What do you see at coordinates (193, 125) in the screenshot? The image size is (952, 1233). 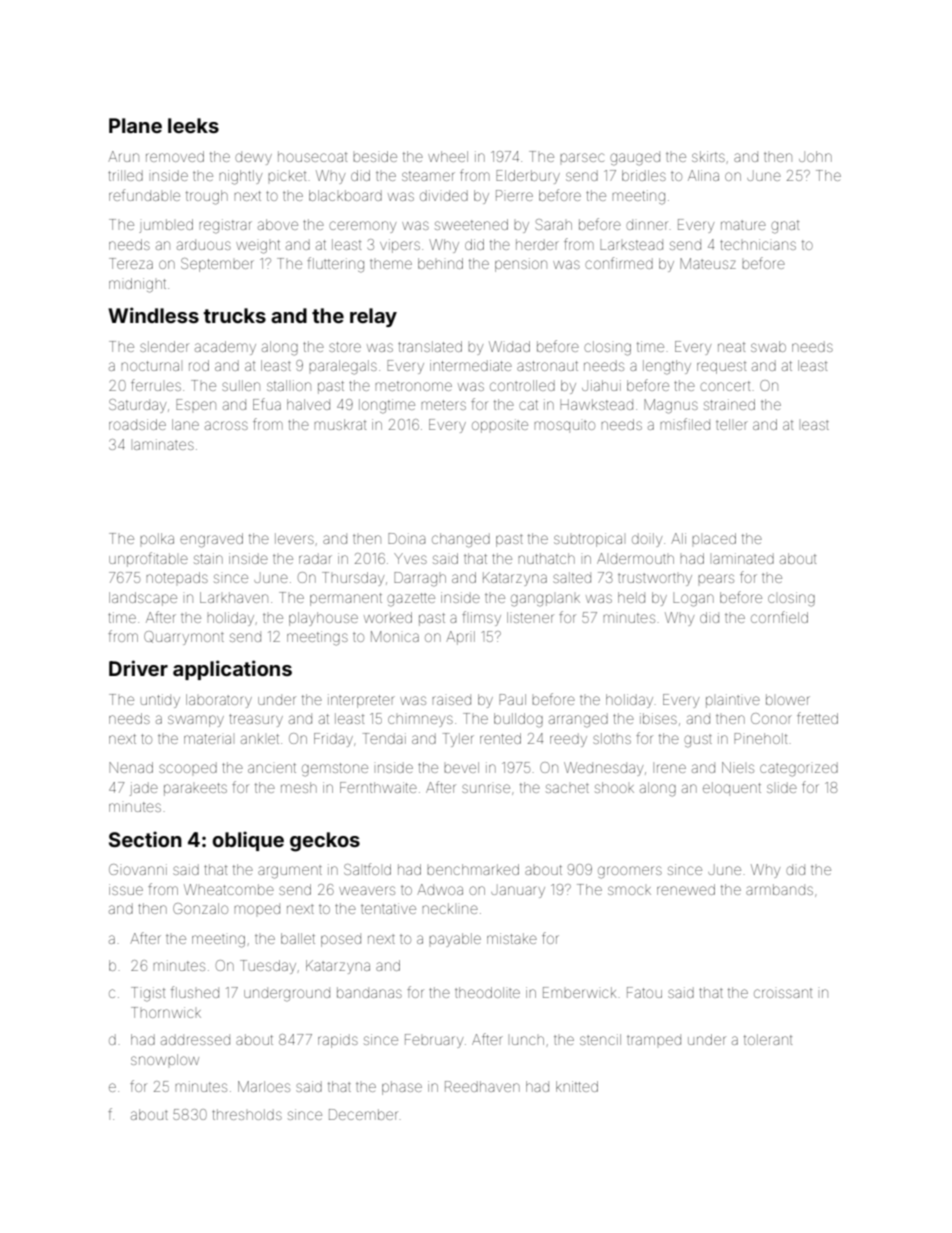 I see `leeks` at bounding box center [193, 125].
